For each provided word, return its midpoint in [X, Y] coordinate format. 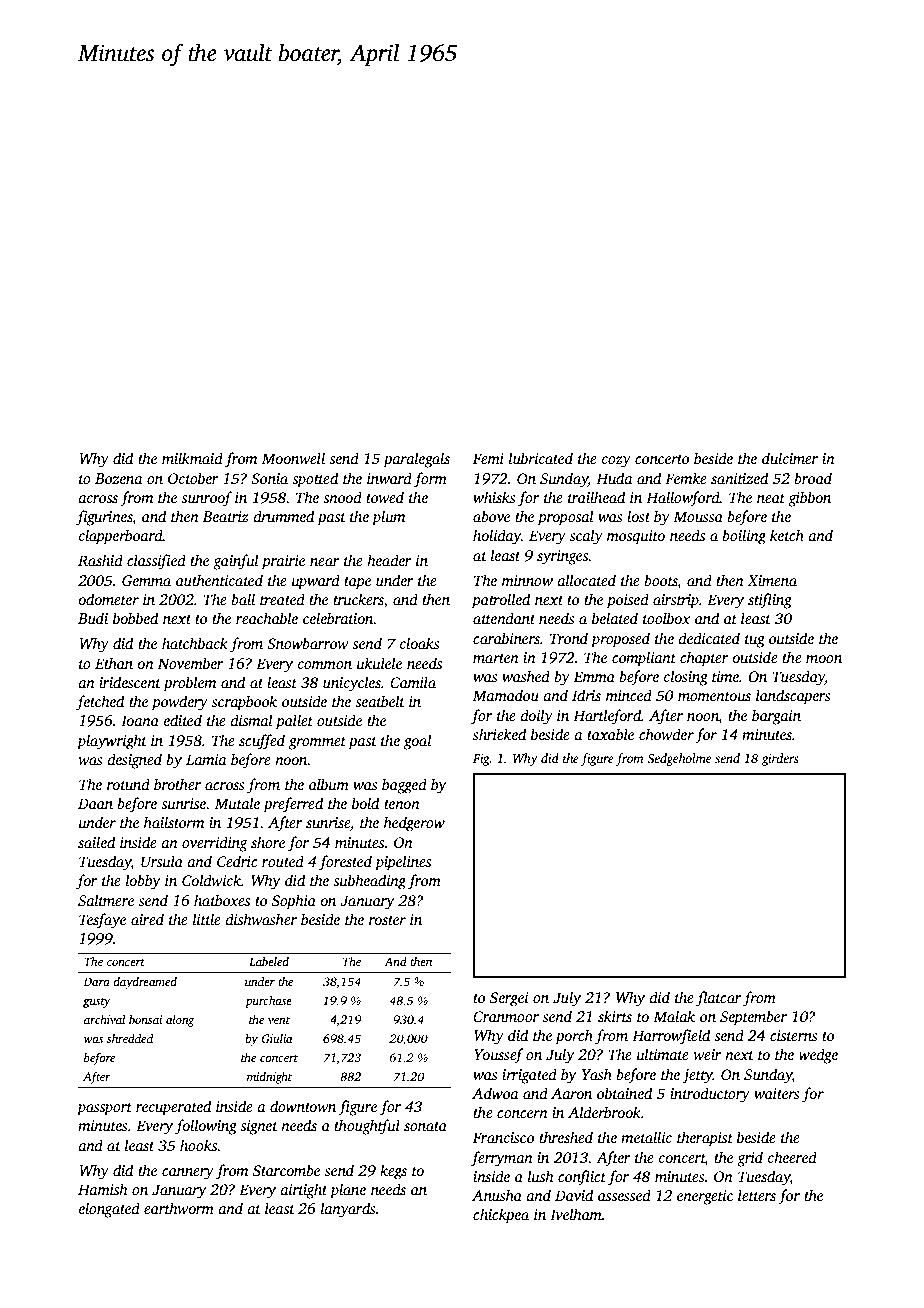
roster [387, 920]
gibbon [809, 499]
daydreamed [145, 983]
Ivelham [576, 1214]
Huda [614, 478]
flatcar [719, 999]
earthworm [179, 1208]
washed [526, 676]
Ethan [114, 663]
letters [757, 1195]
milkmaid [192, 458]
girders [780, 759]
